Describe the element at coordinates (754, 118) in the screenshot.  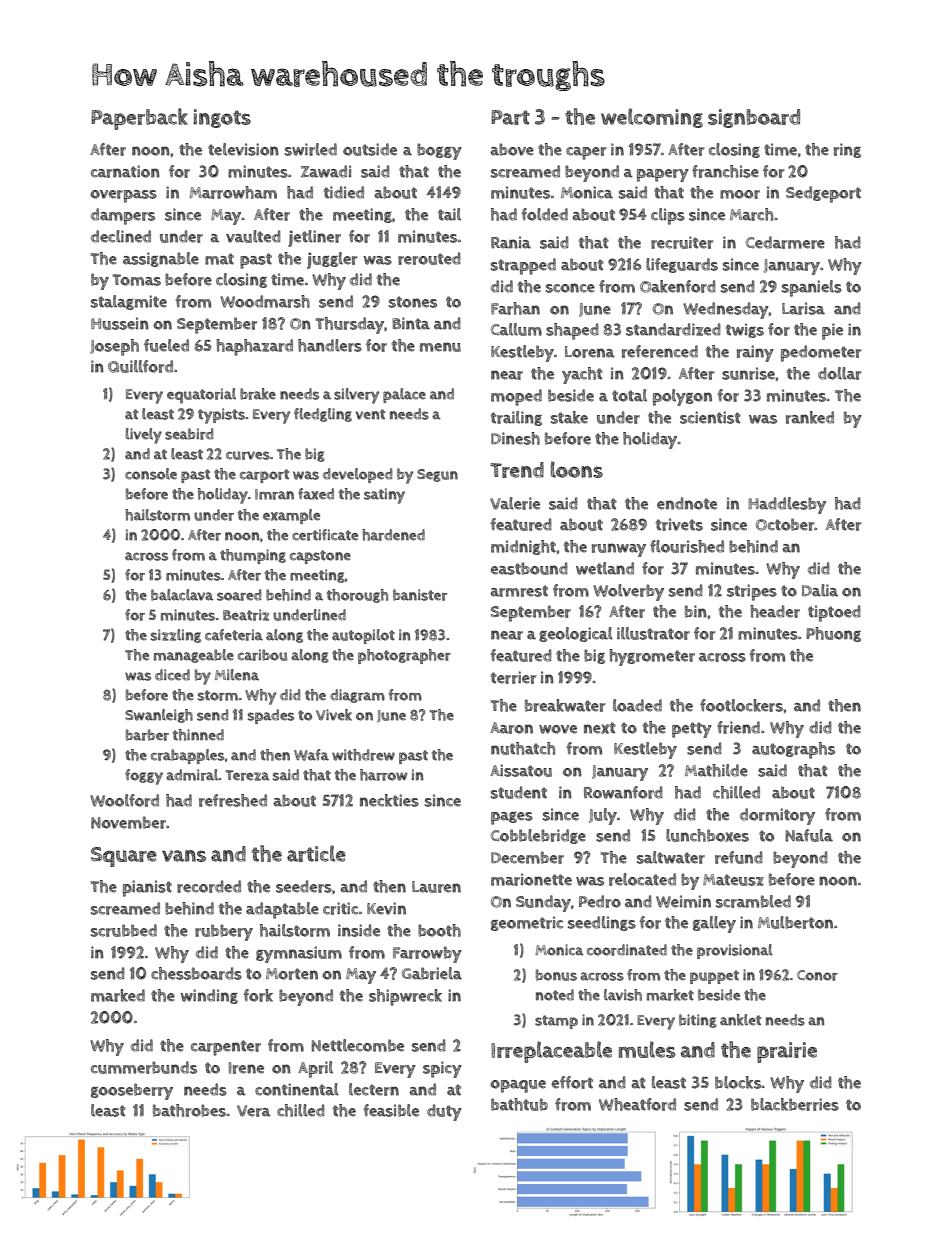
I see `signboard` at that location.
